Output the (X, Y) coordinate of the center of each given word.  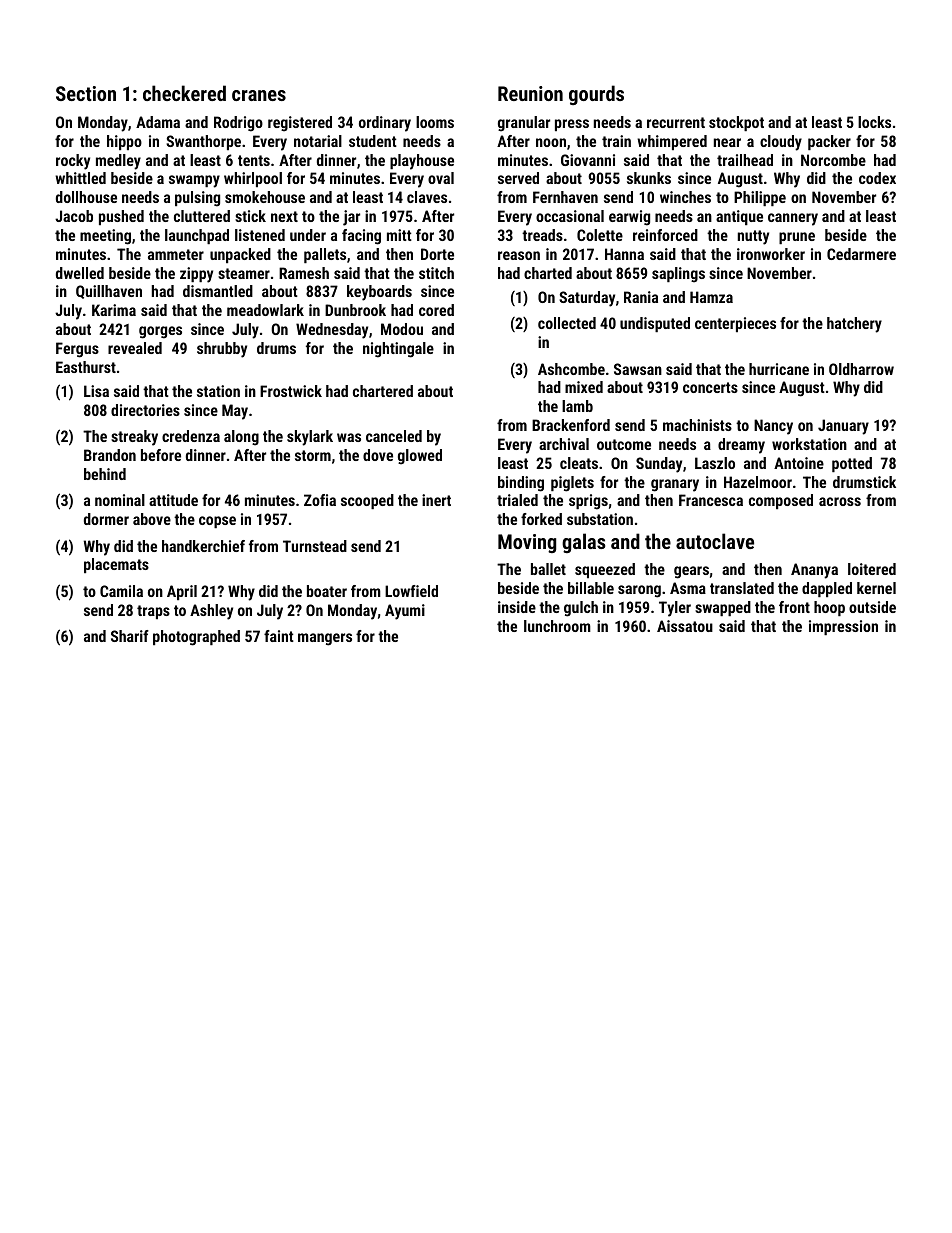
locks (874, 122)
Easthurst (86, 367)
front (794, 607)
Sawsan (638, 369)
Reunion (530, 93)
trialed (517, 500)
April (182, 592)
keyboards (379, 293)
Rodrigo (238, 124)
